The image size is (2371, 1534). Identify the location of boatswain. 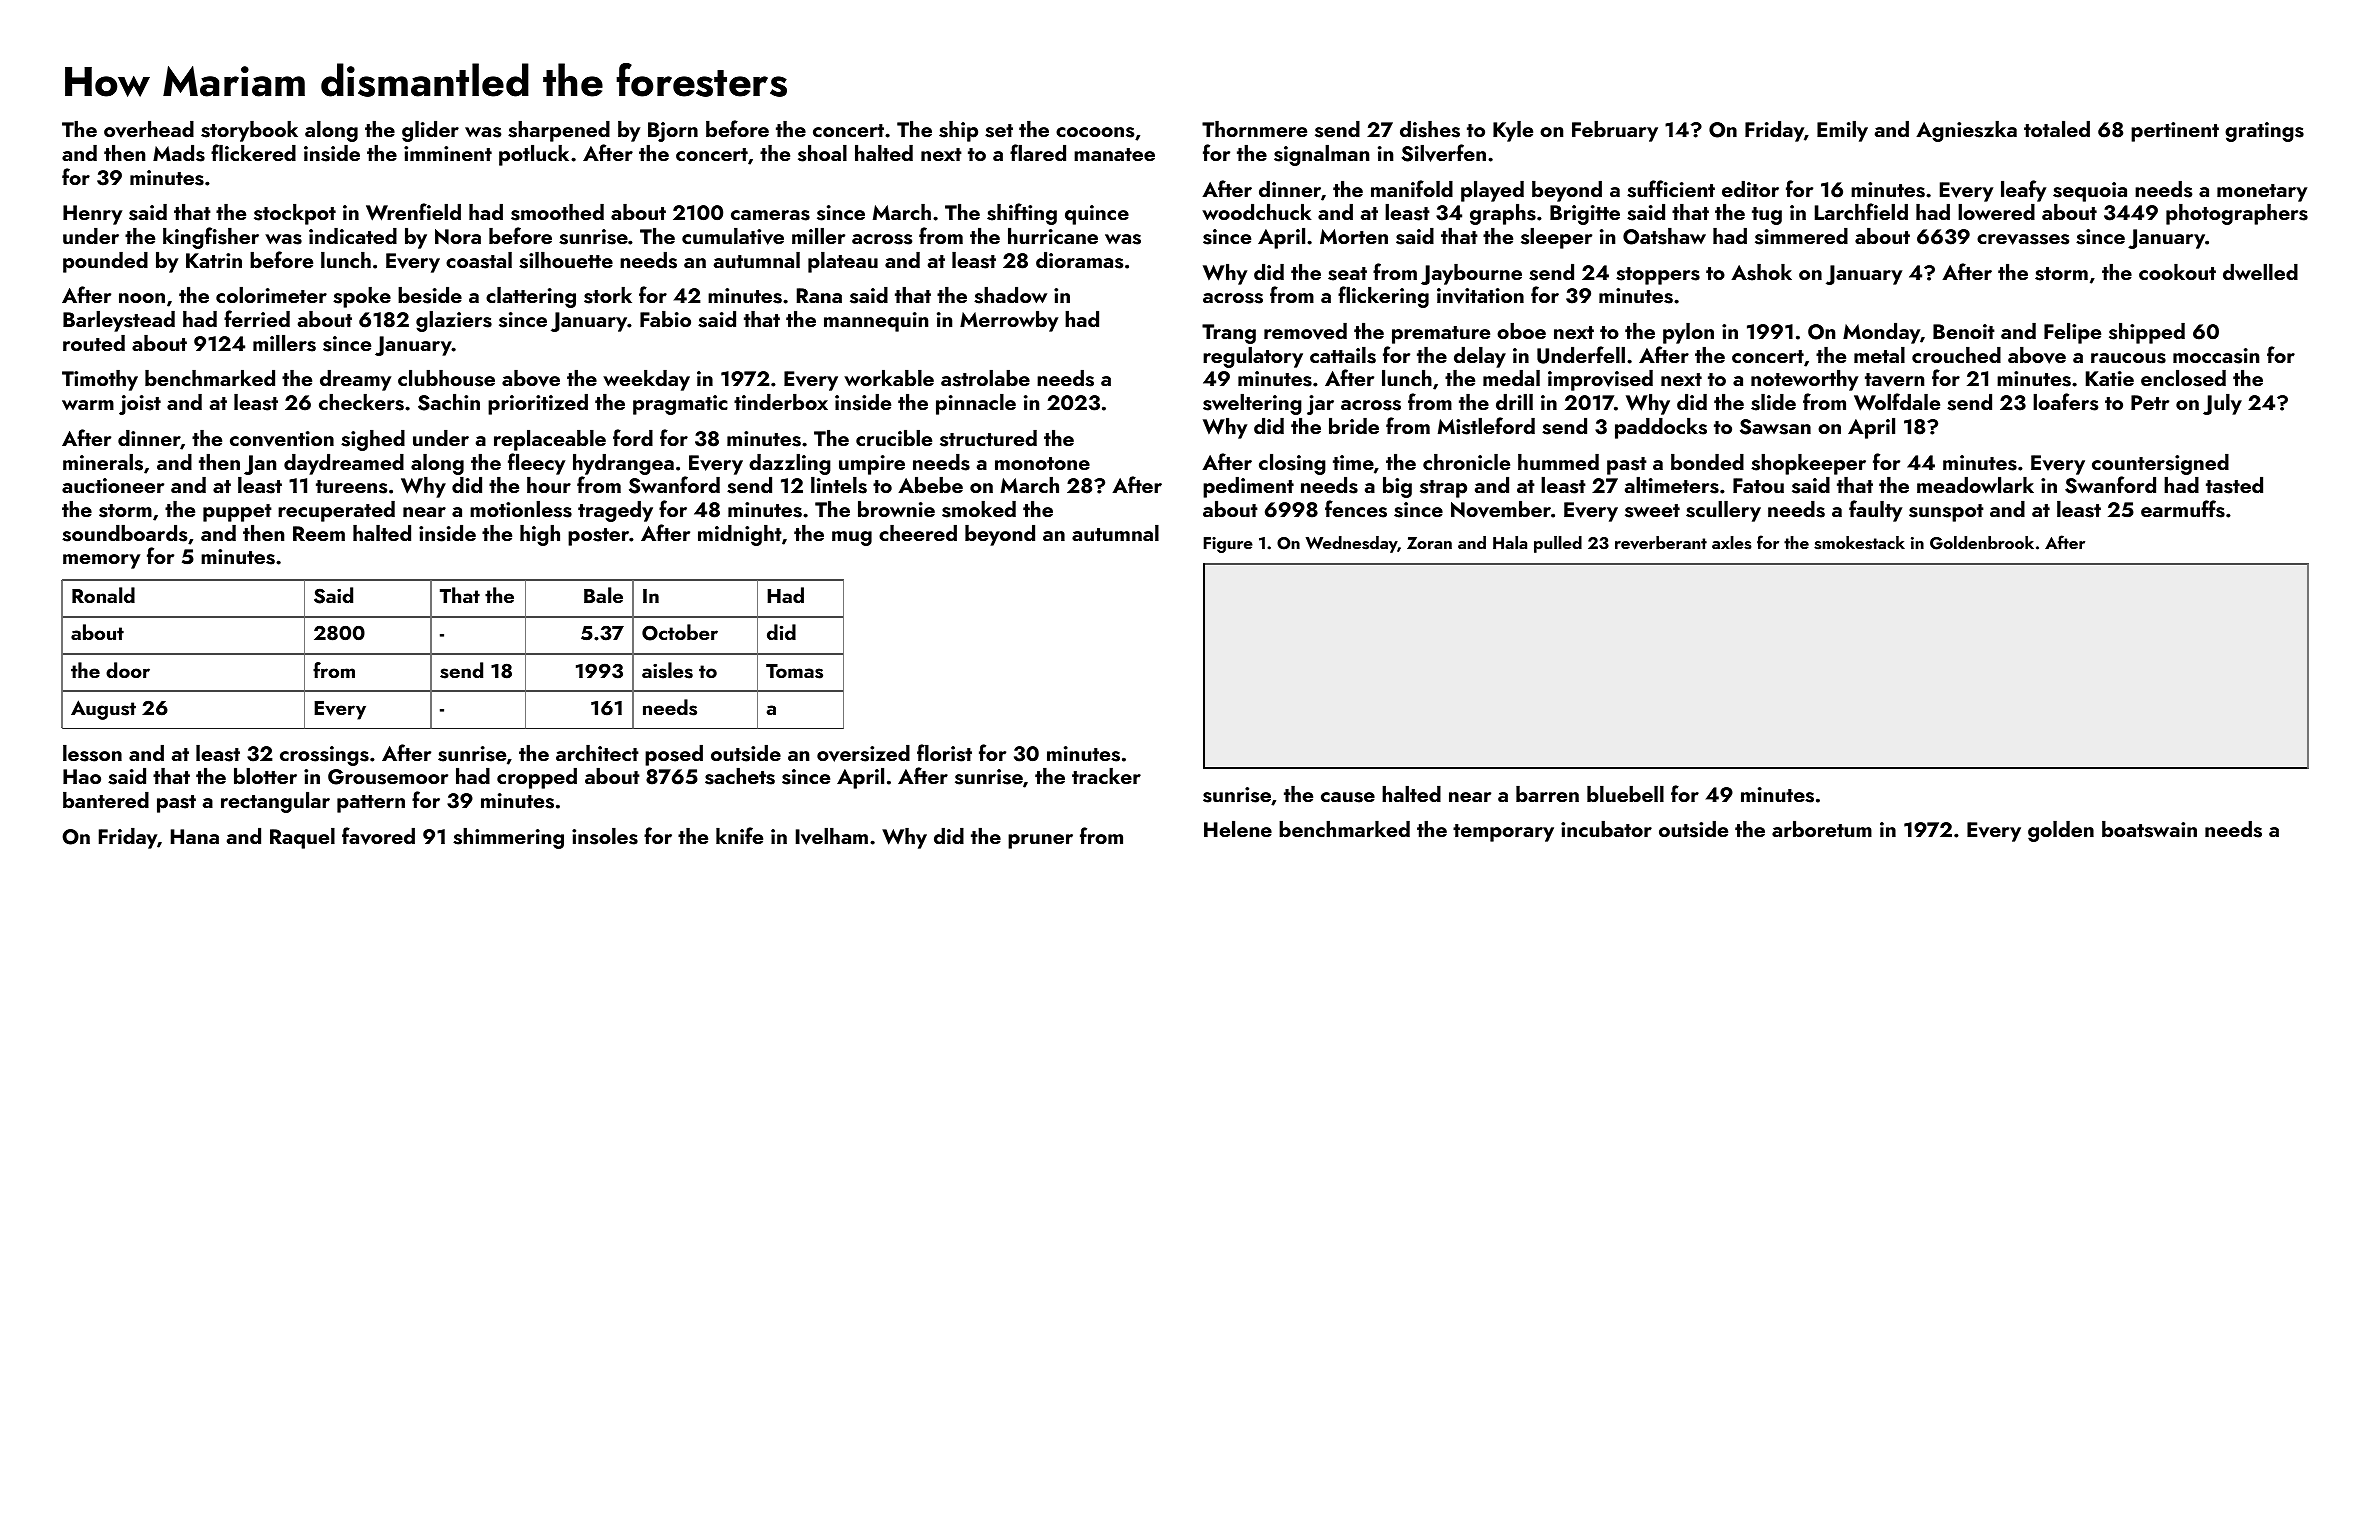
(2149, 829).
